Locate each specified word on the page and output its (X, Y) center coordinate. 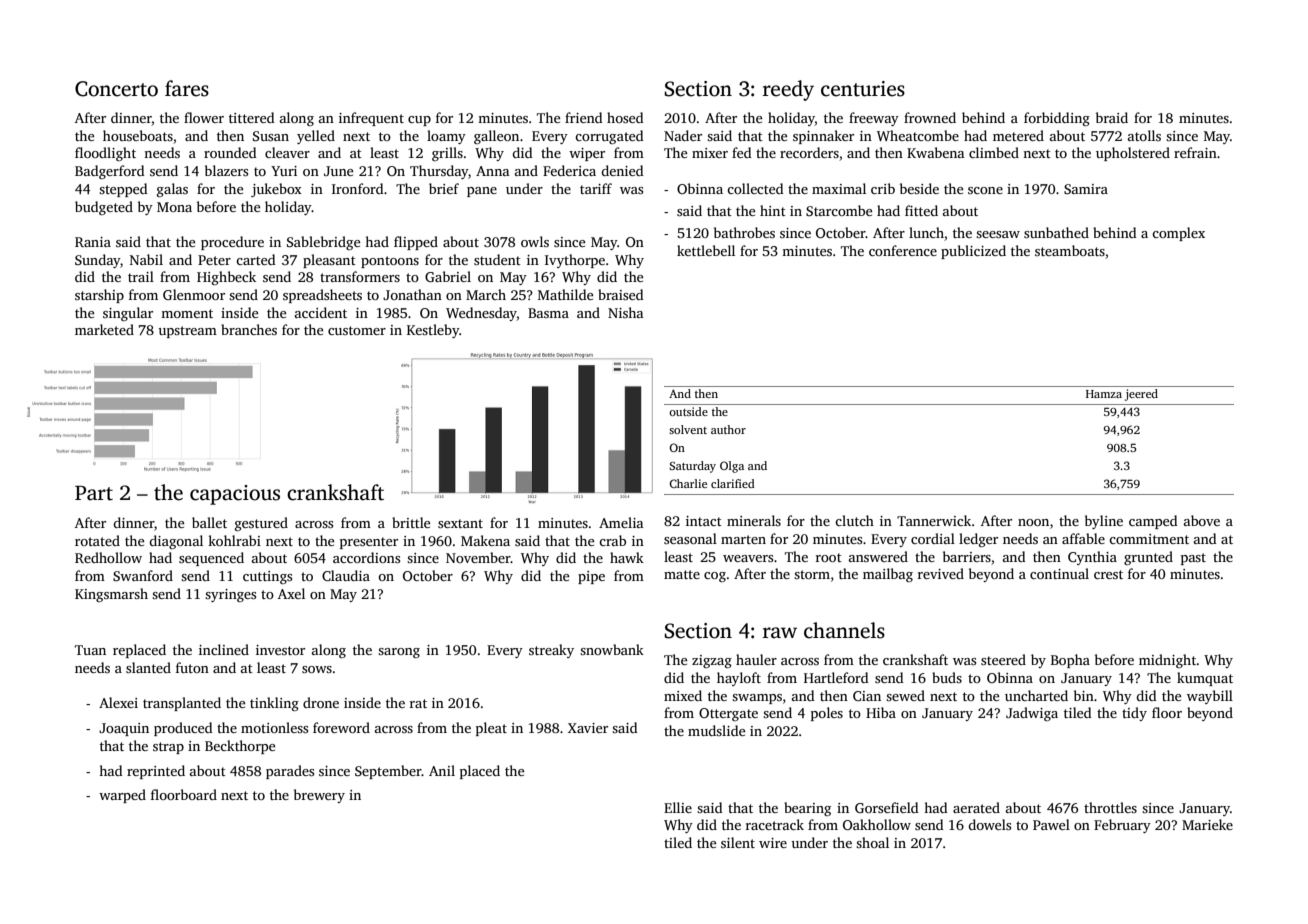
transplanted (182, 704)
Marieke (1207, 824)
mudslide (716, 730)
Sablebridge (323, 243)
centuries (863, 89)
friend (584, 117)
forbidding (1057, 119)
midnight (1168, 661)
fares (187, 88)
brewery (319, 796)
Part (94, 493)
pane (482, 192)
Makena (485, 540)
